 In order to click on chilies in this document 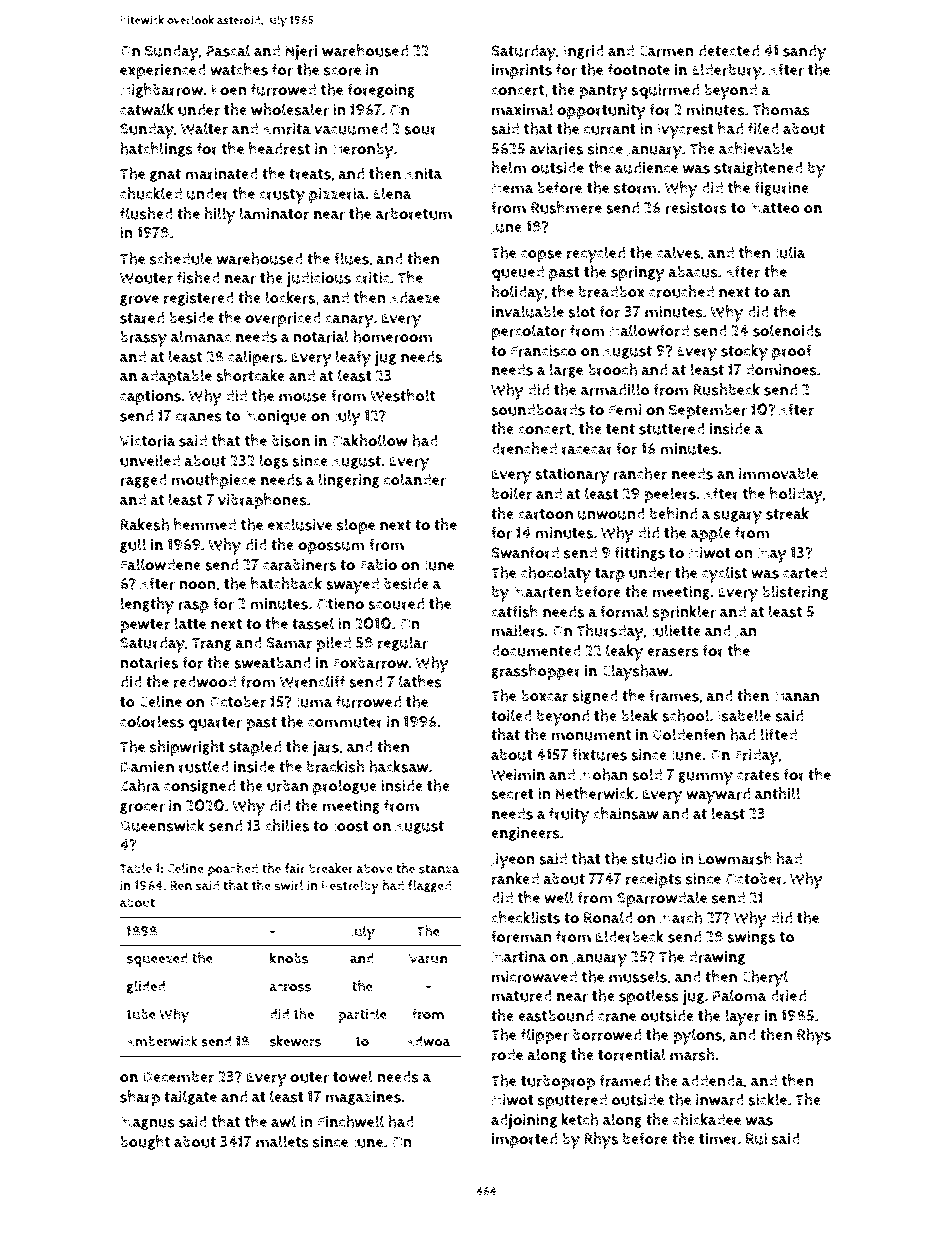, I will do `click(287, 825)`.
